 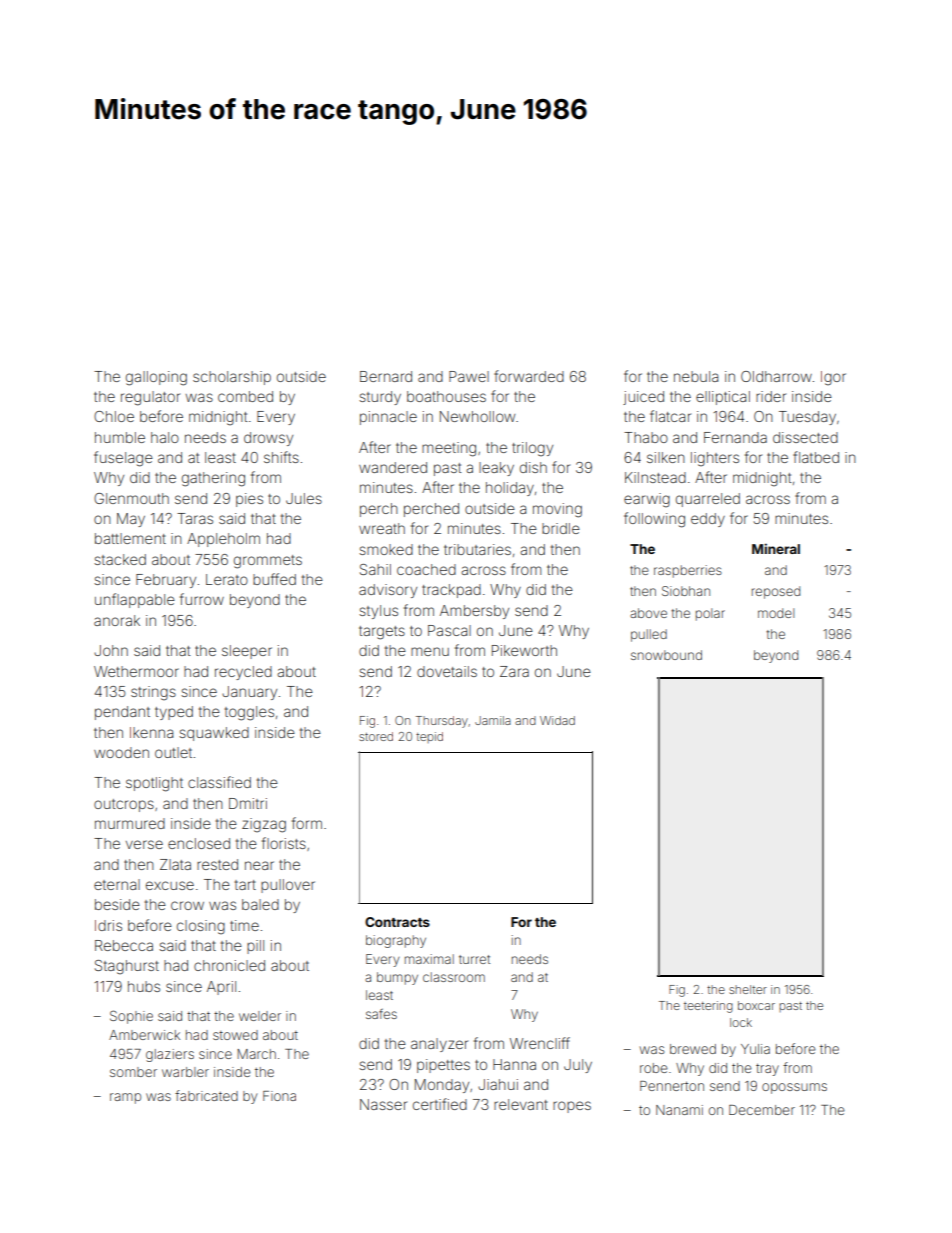 I want to click on forwarded, so click(x=529, y=376).
